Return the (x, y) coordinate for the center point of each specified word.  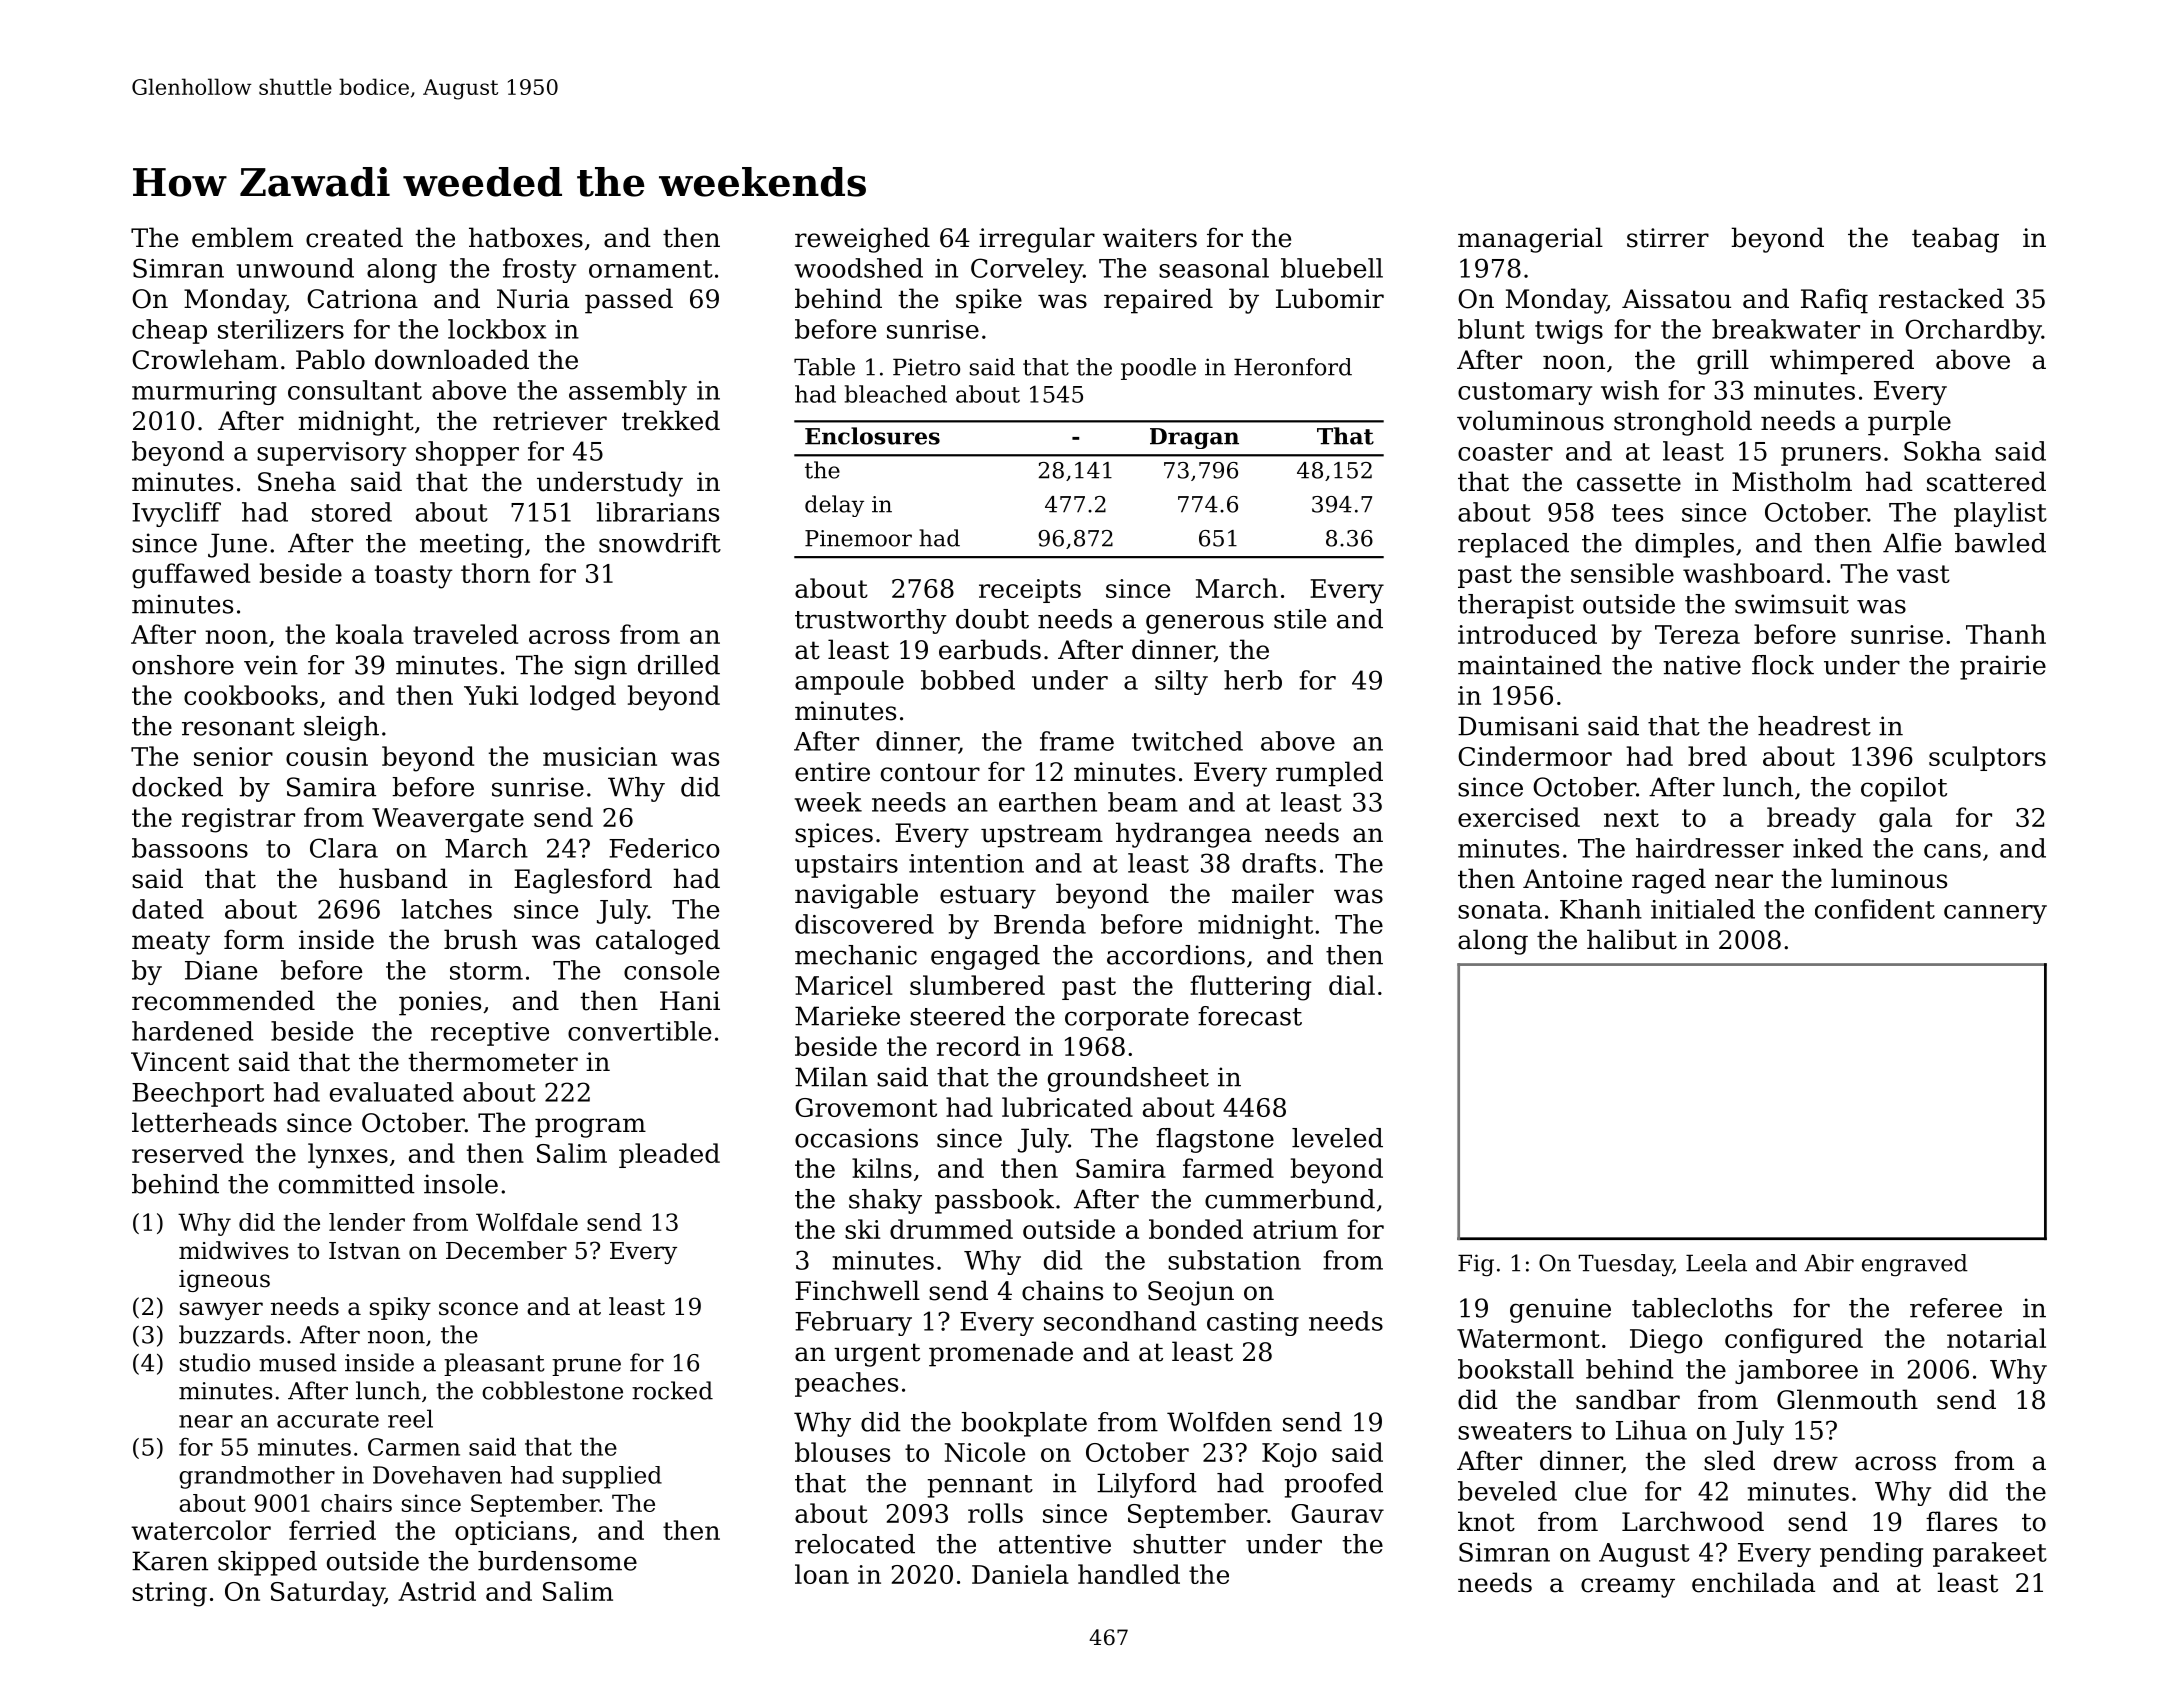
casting (1253, 1324)
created (354, 237)
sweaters (1515, 1431)
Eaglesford (583, 881)
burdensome (557, 1561)
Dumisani (1518, 726)
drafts (1279, 863)
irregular (1037, 240)
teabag (1955, 240)
